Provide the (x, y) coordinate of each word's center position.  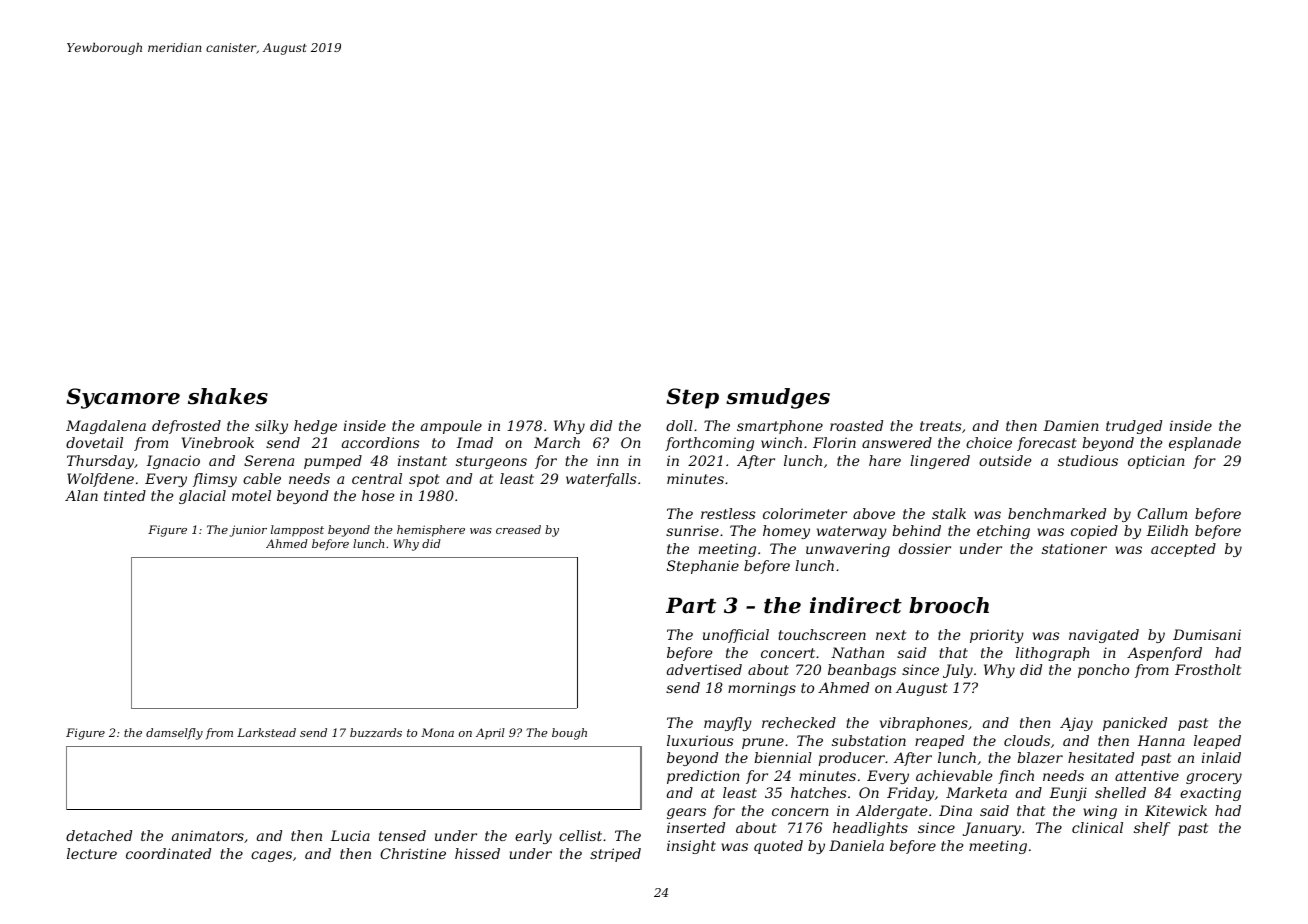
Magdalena (106, 427)
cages (271, 856)
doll (679, 425)
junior (248, 531)
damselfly (174, 734)
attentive (1147, 775)
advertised (704, 669)
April (490, 734)
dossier (925, 548)
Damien (1071, 425)
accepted (1183, 550)
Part (691, 605)
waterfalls (601, 480)
